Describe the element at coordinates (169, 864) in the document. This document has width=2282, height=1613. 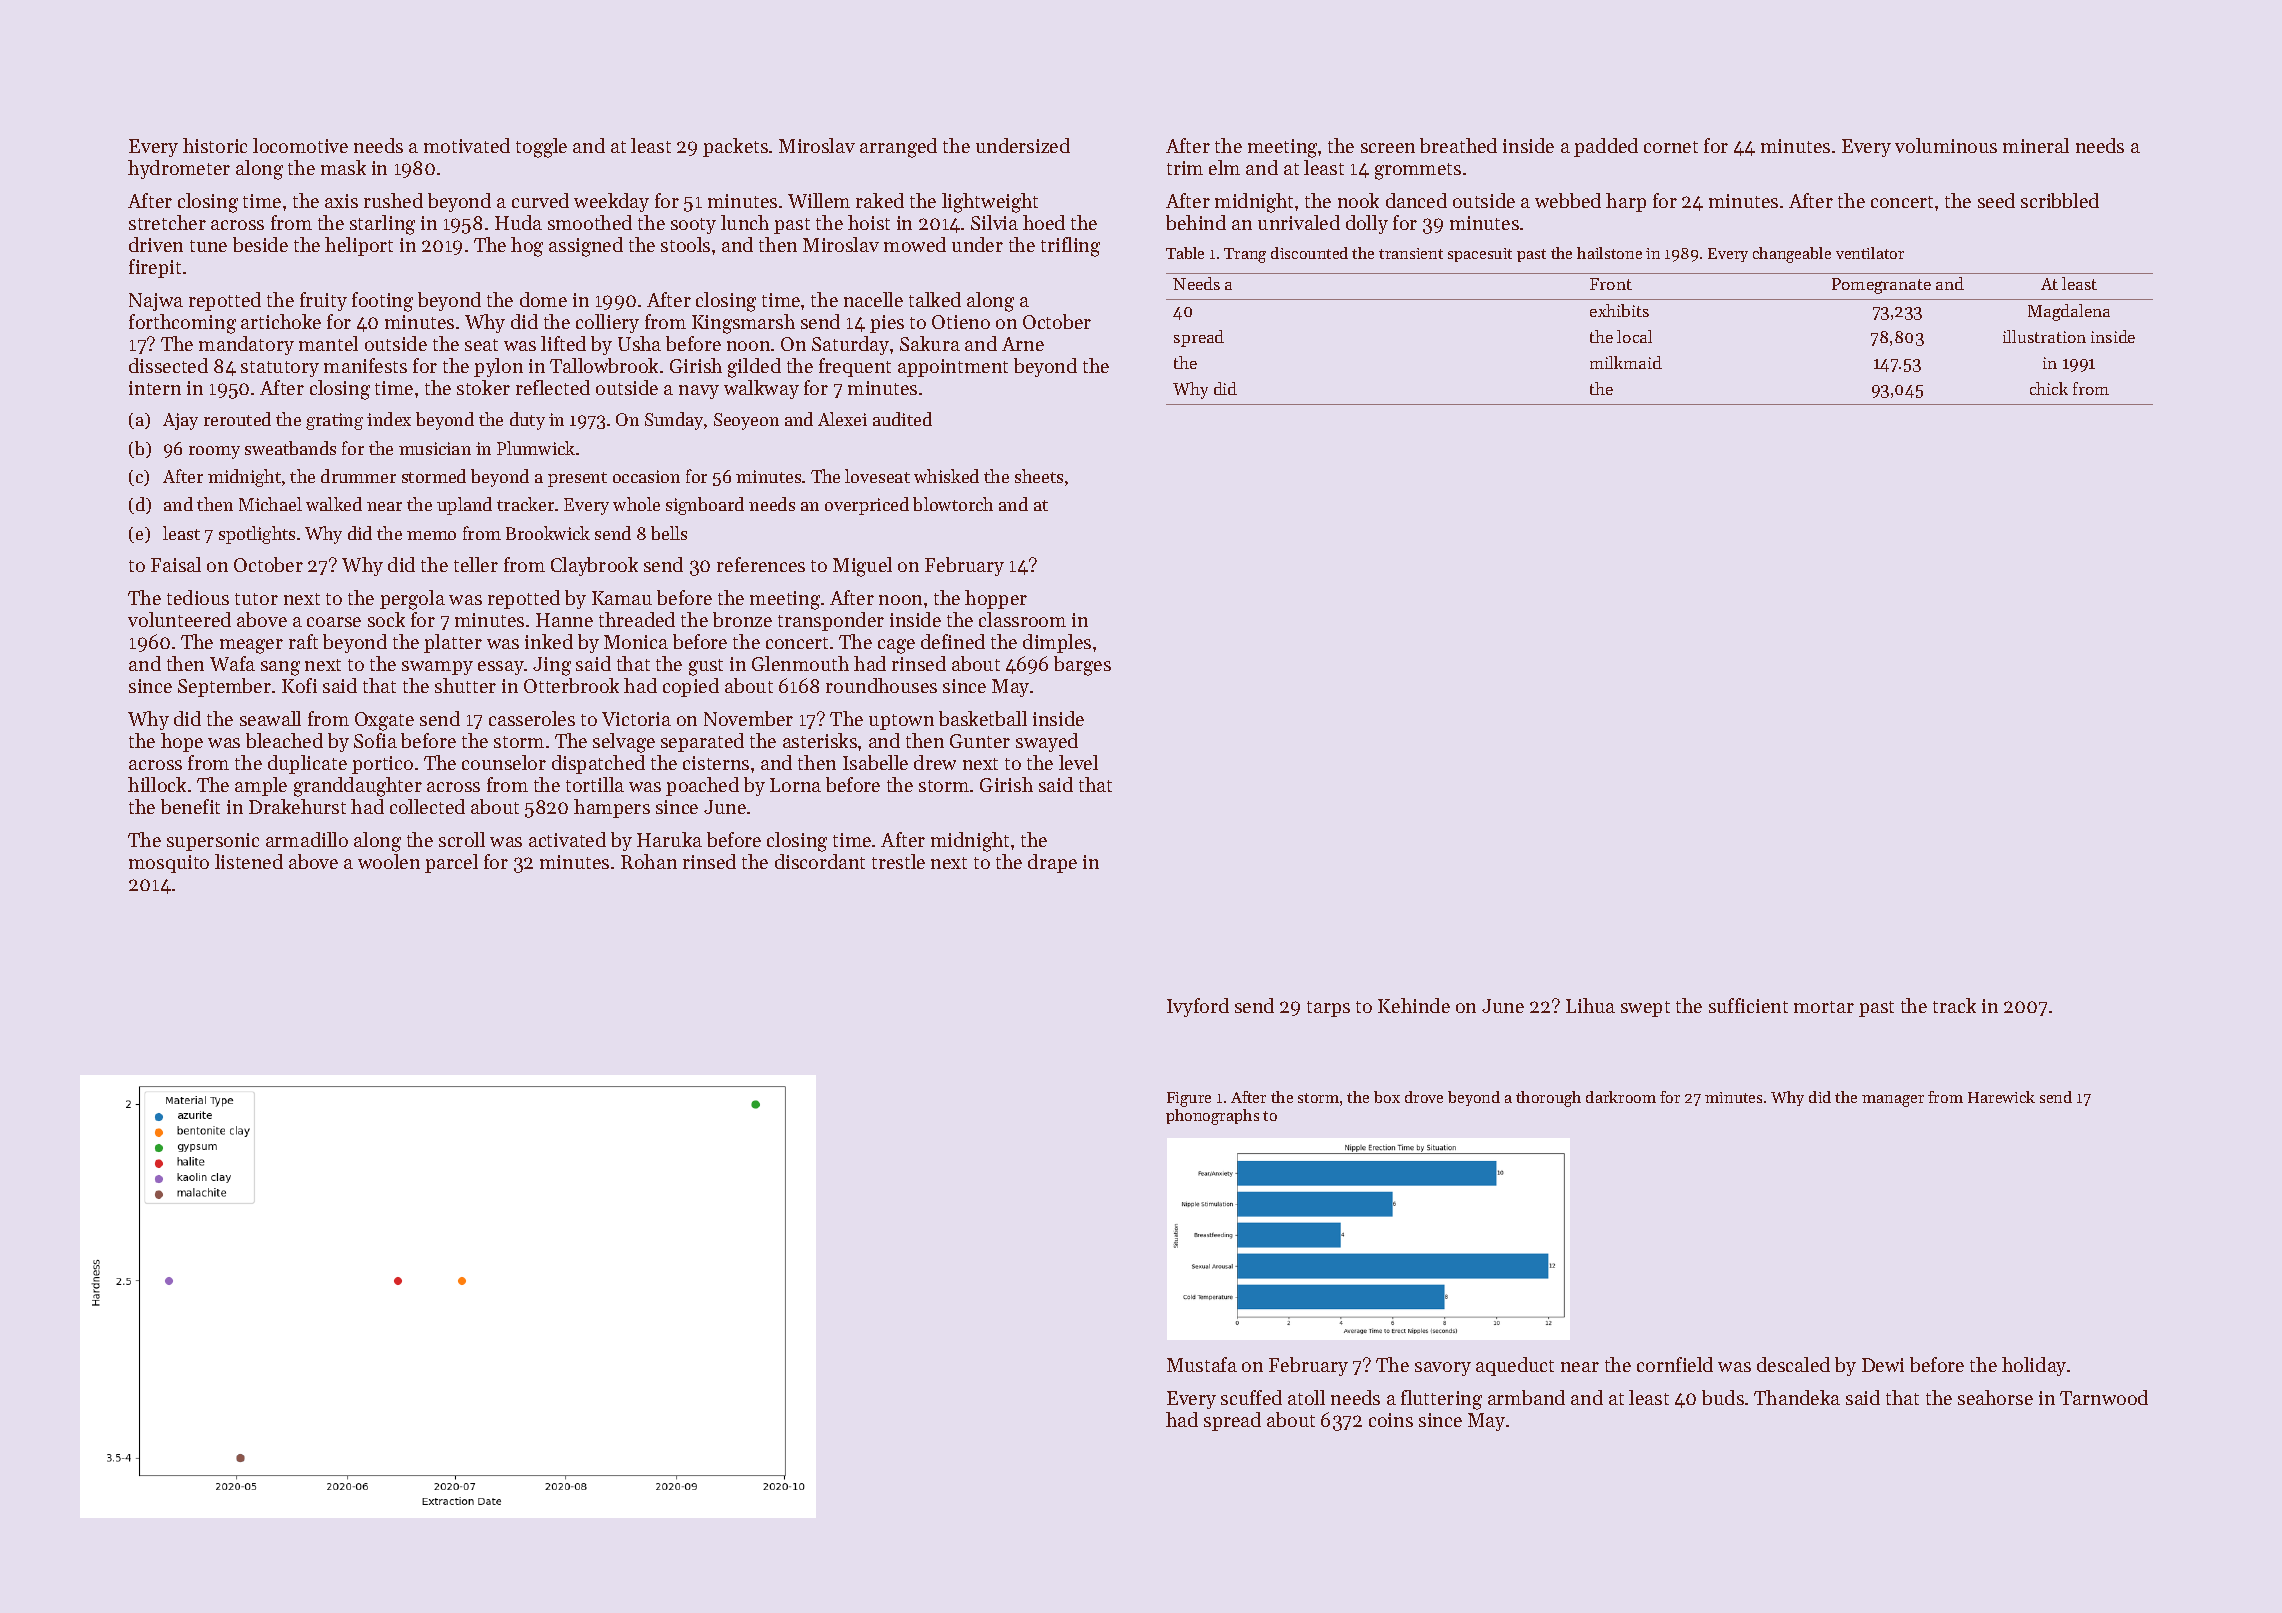
I see `mosquito` at that location.
